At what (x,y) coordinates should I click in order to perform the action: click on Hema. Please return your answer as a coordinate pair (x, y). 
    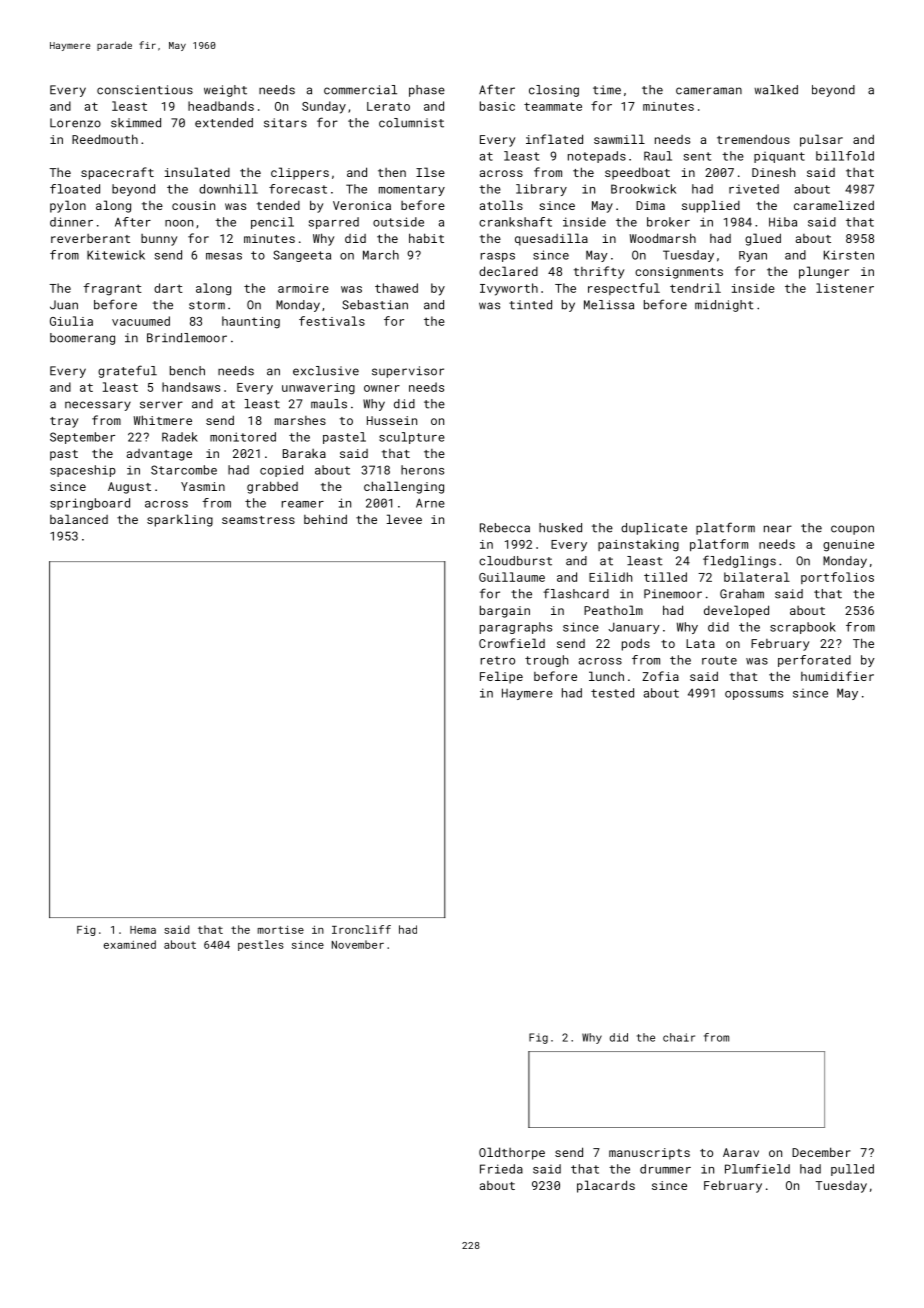
    Looking at the image, I should click on (143, 930).
